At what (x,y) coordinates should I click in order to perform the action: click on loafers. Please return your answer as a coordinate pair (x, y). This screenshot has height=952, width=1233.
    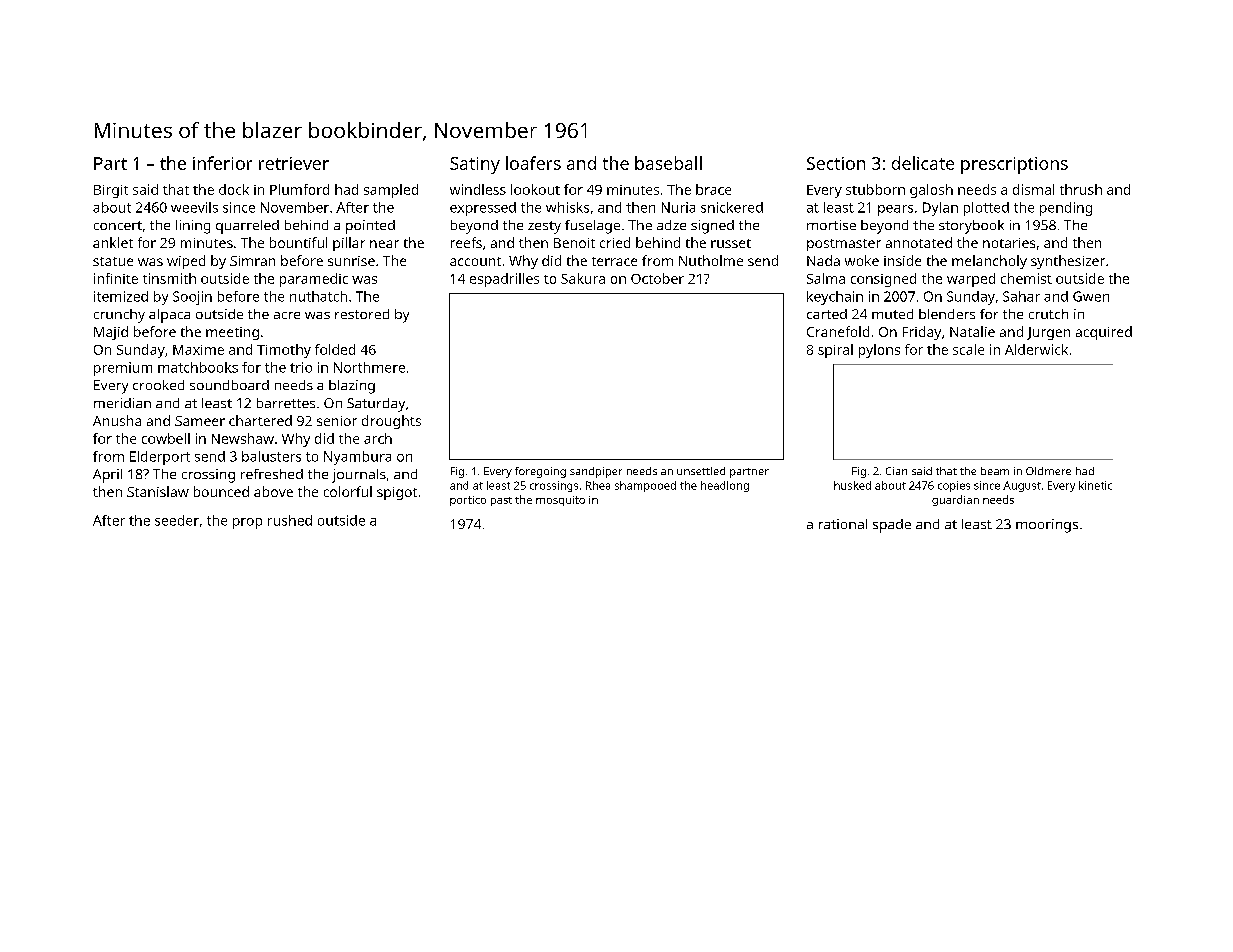
    Looking at the image, I should click on (533, 163).
